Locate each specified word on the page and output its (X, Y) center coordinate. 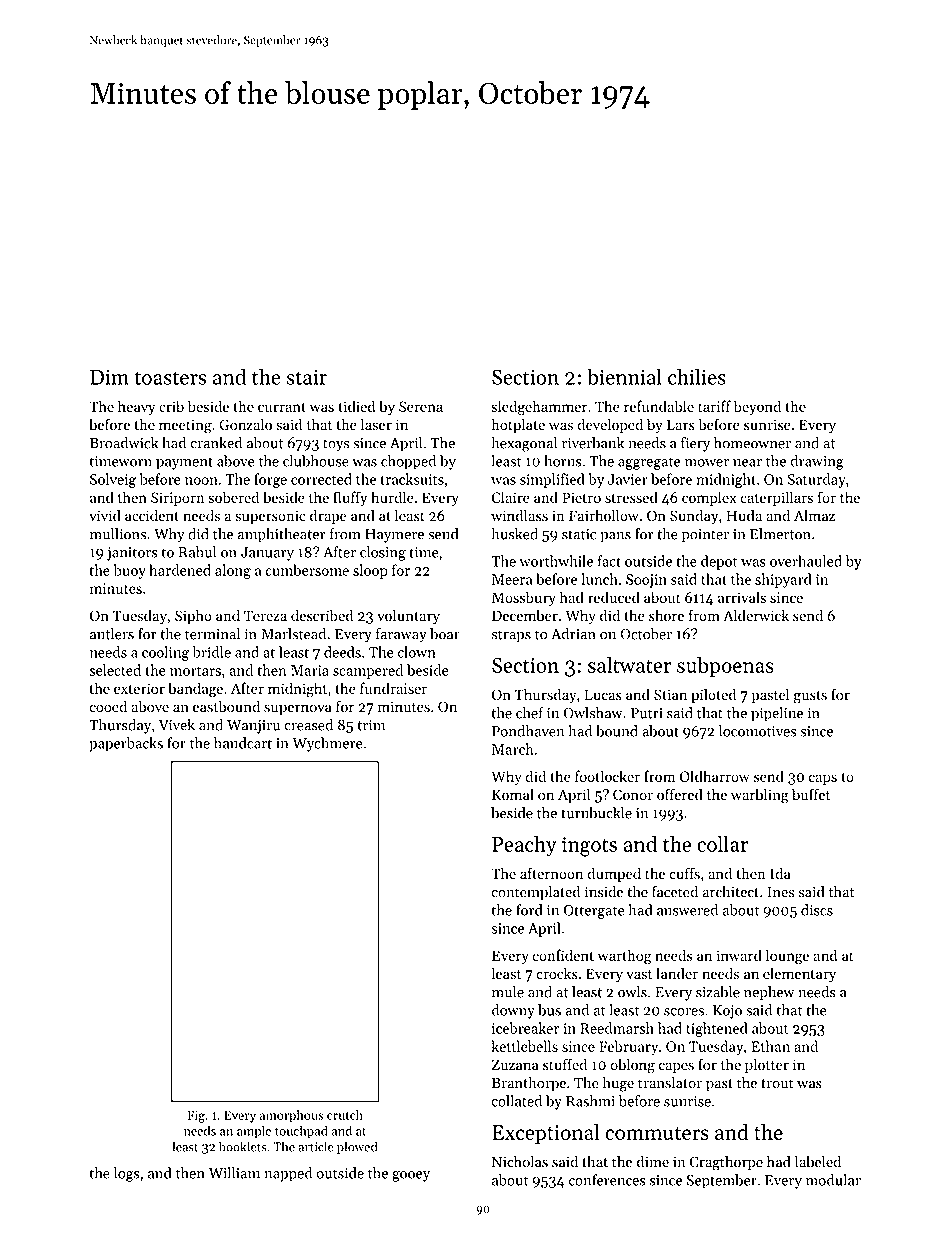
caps (823, 779)
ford (529, 910)
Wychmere (327, 744)
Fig (196, 1116)
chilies (697, 376)
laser (376, 424)
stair (306, 377)
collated (517, 1101)
